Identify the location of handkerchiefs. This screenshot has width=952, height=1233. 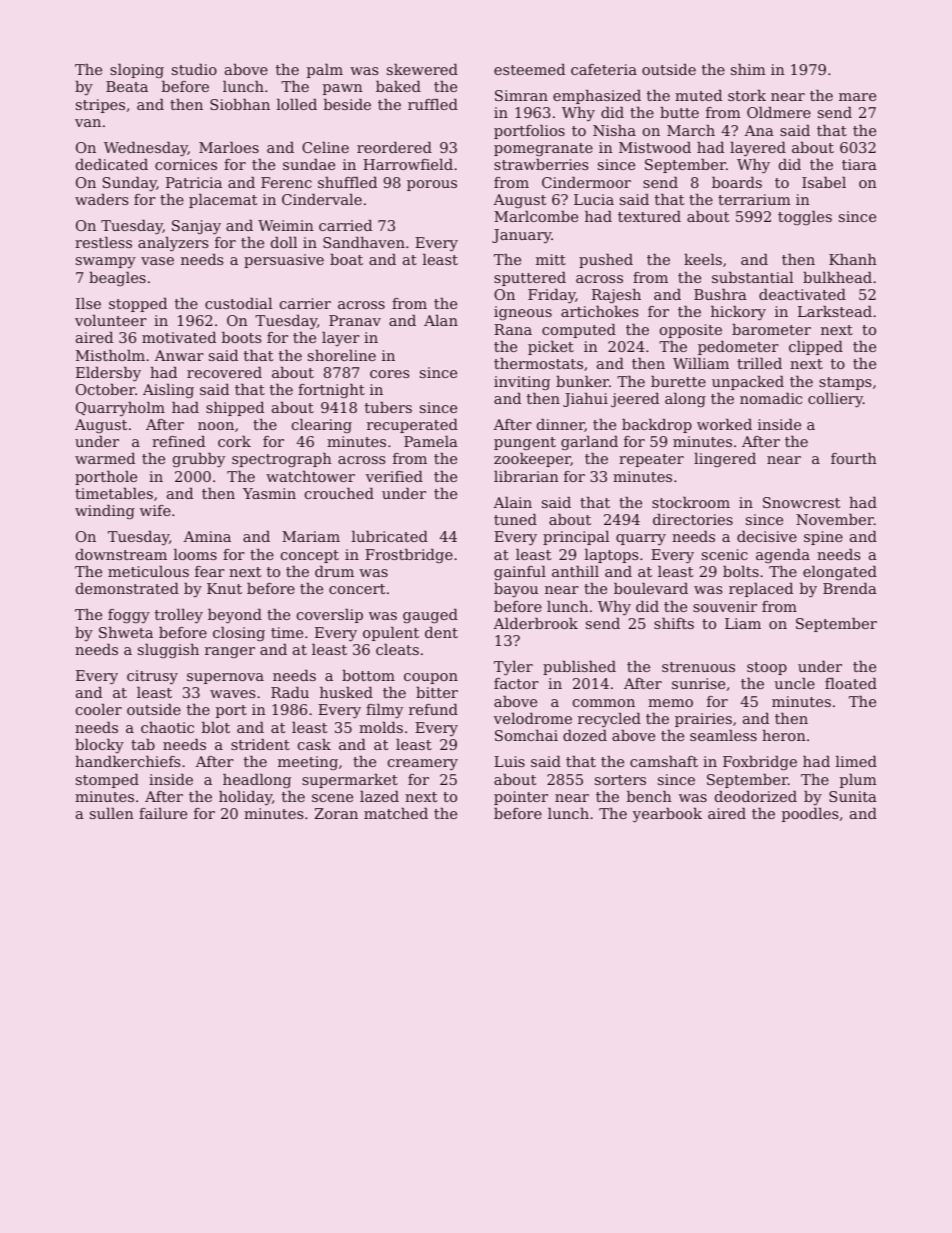
(127, 761).
